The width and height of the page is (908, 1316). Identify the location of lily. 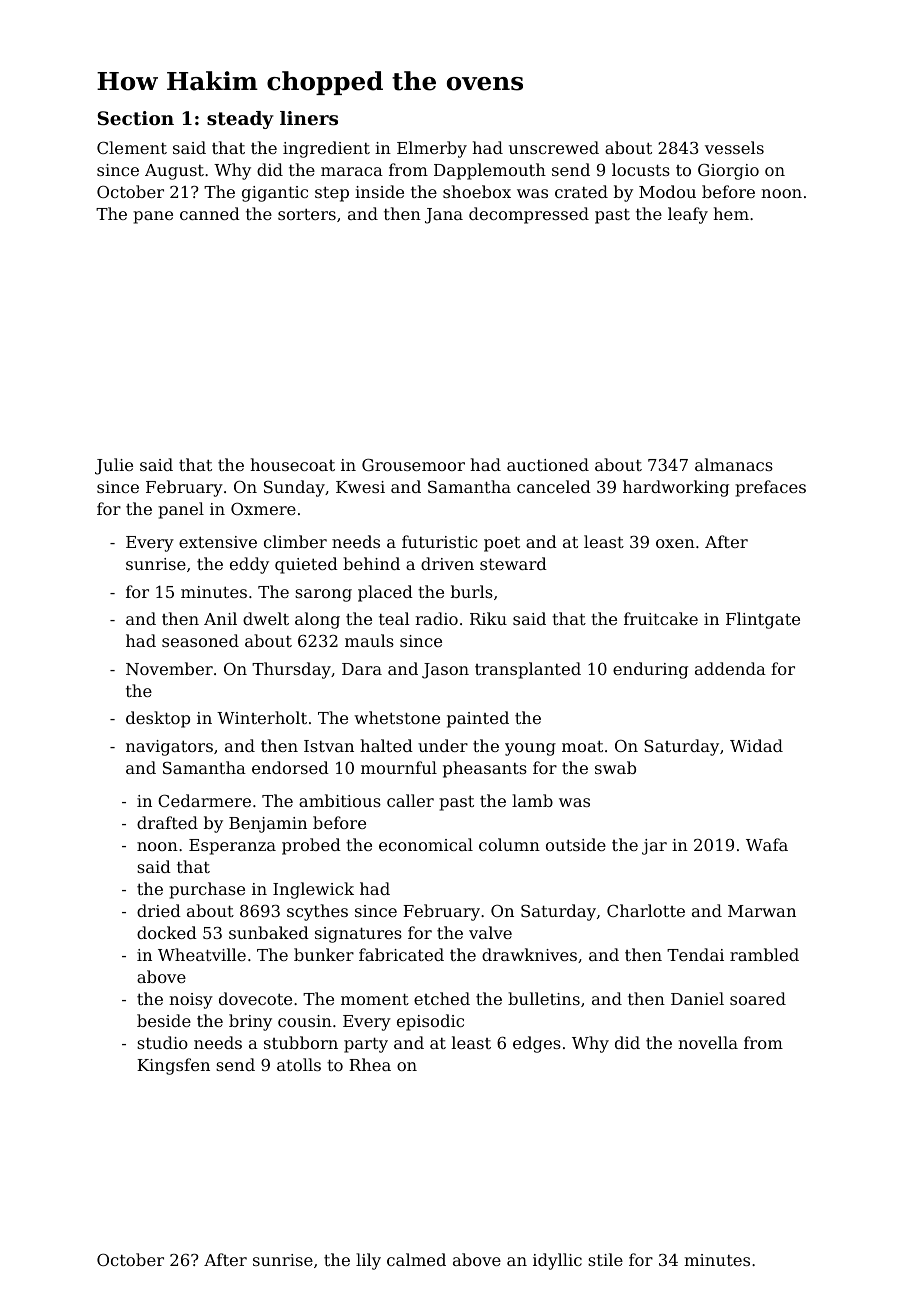
(368, 1261).
